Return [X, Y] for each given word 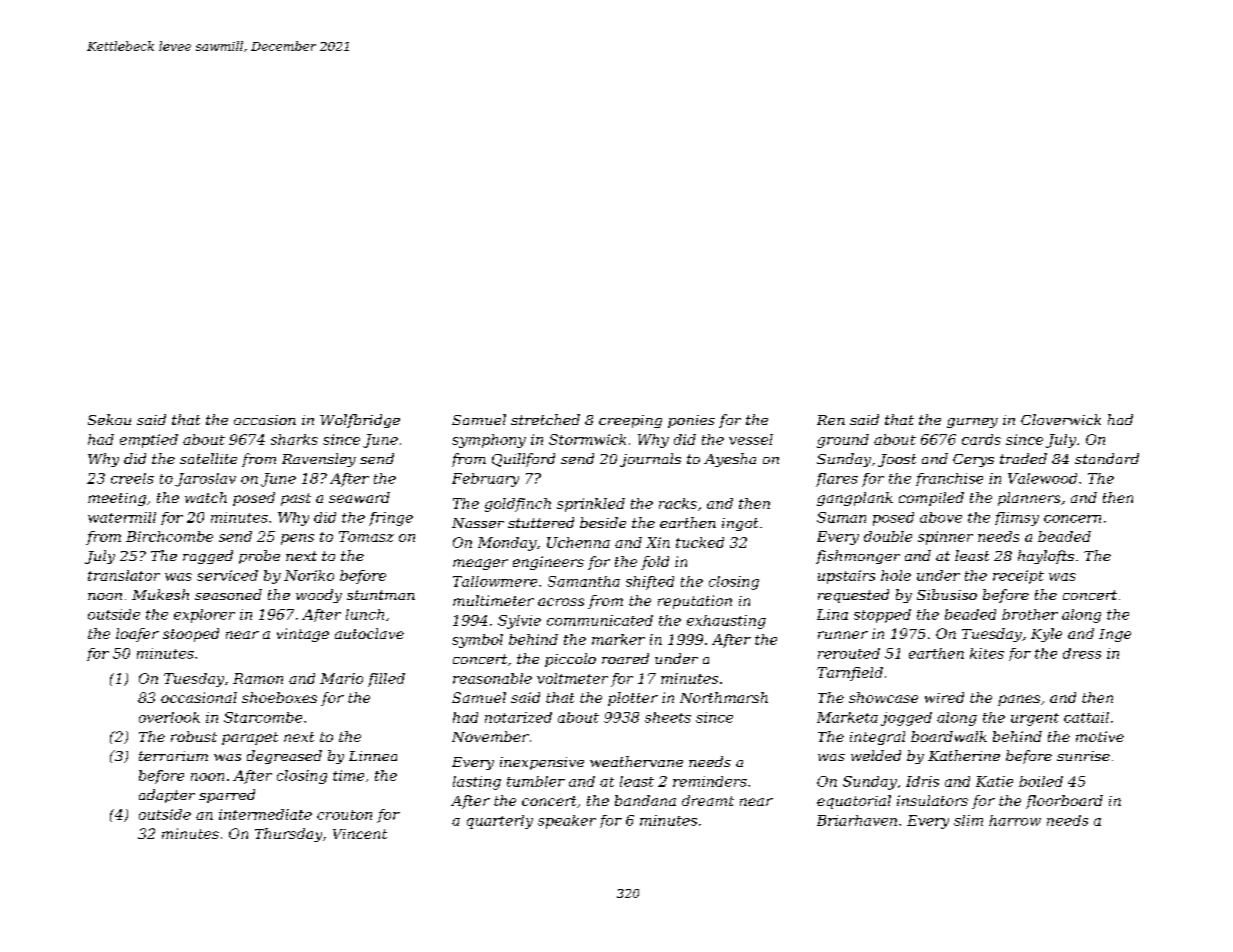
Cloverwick [1061, 419]
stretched [545, 419]
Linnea [373, 756]
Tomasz [366, 536]
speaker [567, 822]
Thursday [288, 835]
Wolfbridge [360, 421]
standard [1107, 458]
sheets [668, 717]
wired [944, 697]
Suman [841, 517]
